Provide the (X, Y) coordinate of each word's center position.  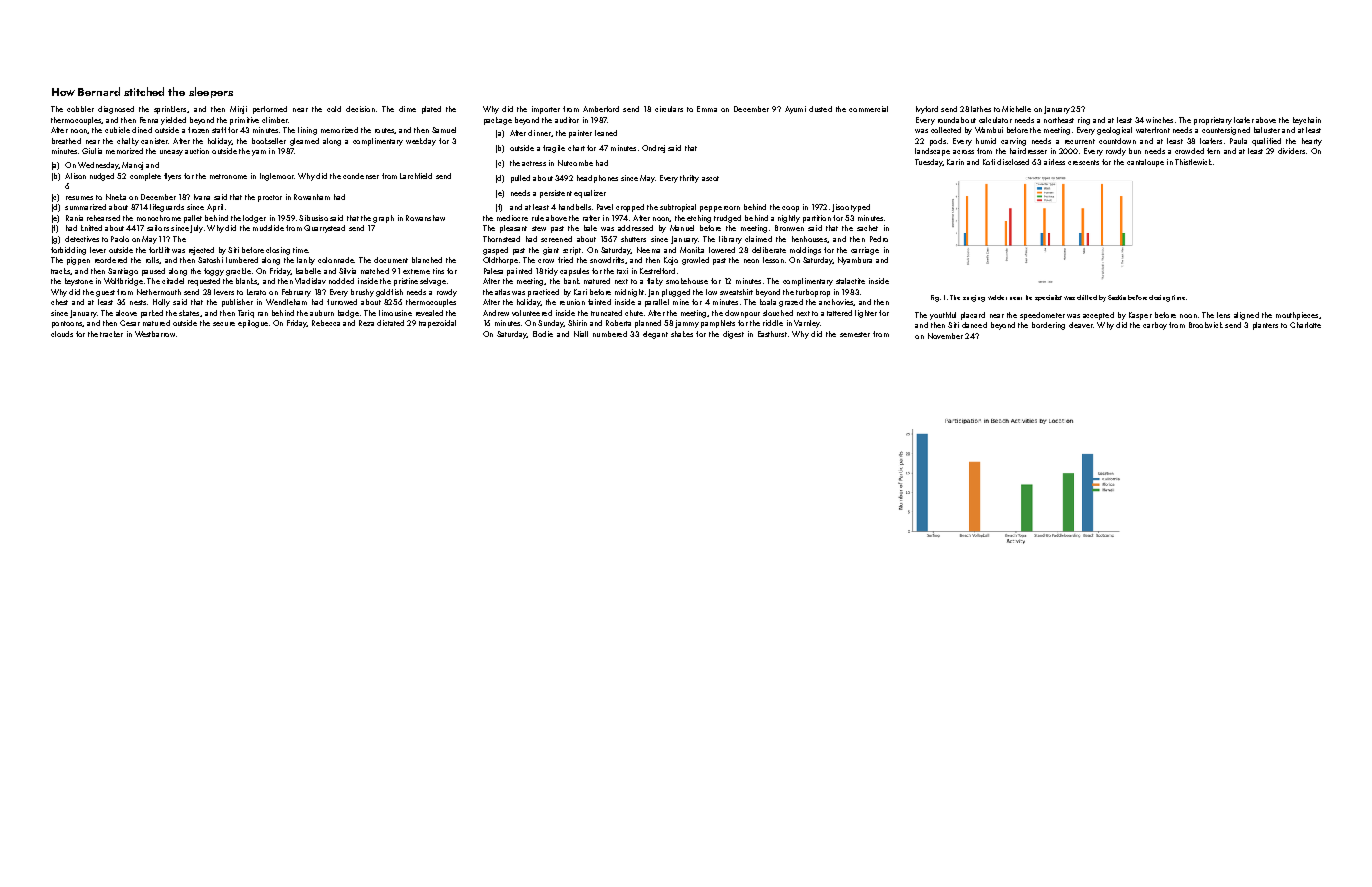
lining (307, 131)
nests (138, 302)
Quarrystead (324, 229)
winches (1159, 120)
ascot (710, 178)
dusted (820, 109)
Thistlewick (1193, 162)
